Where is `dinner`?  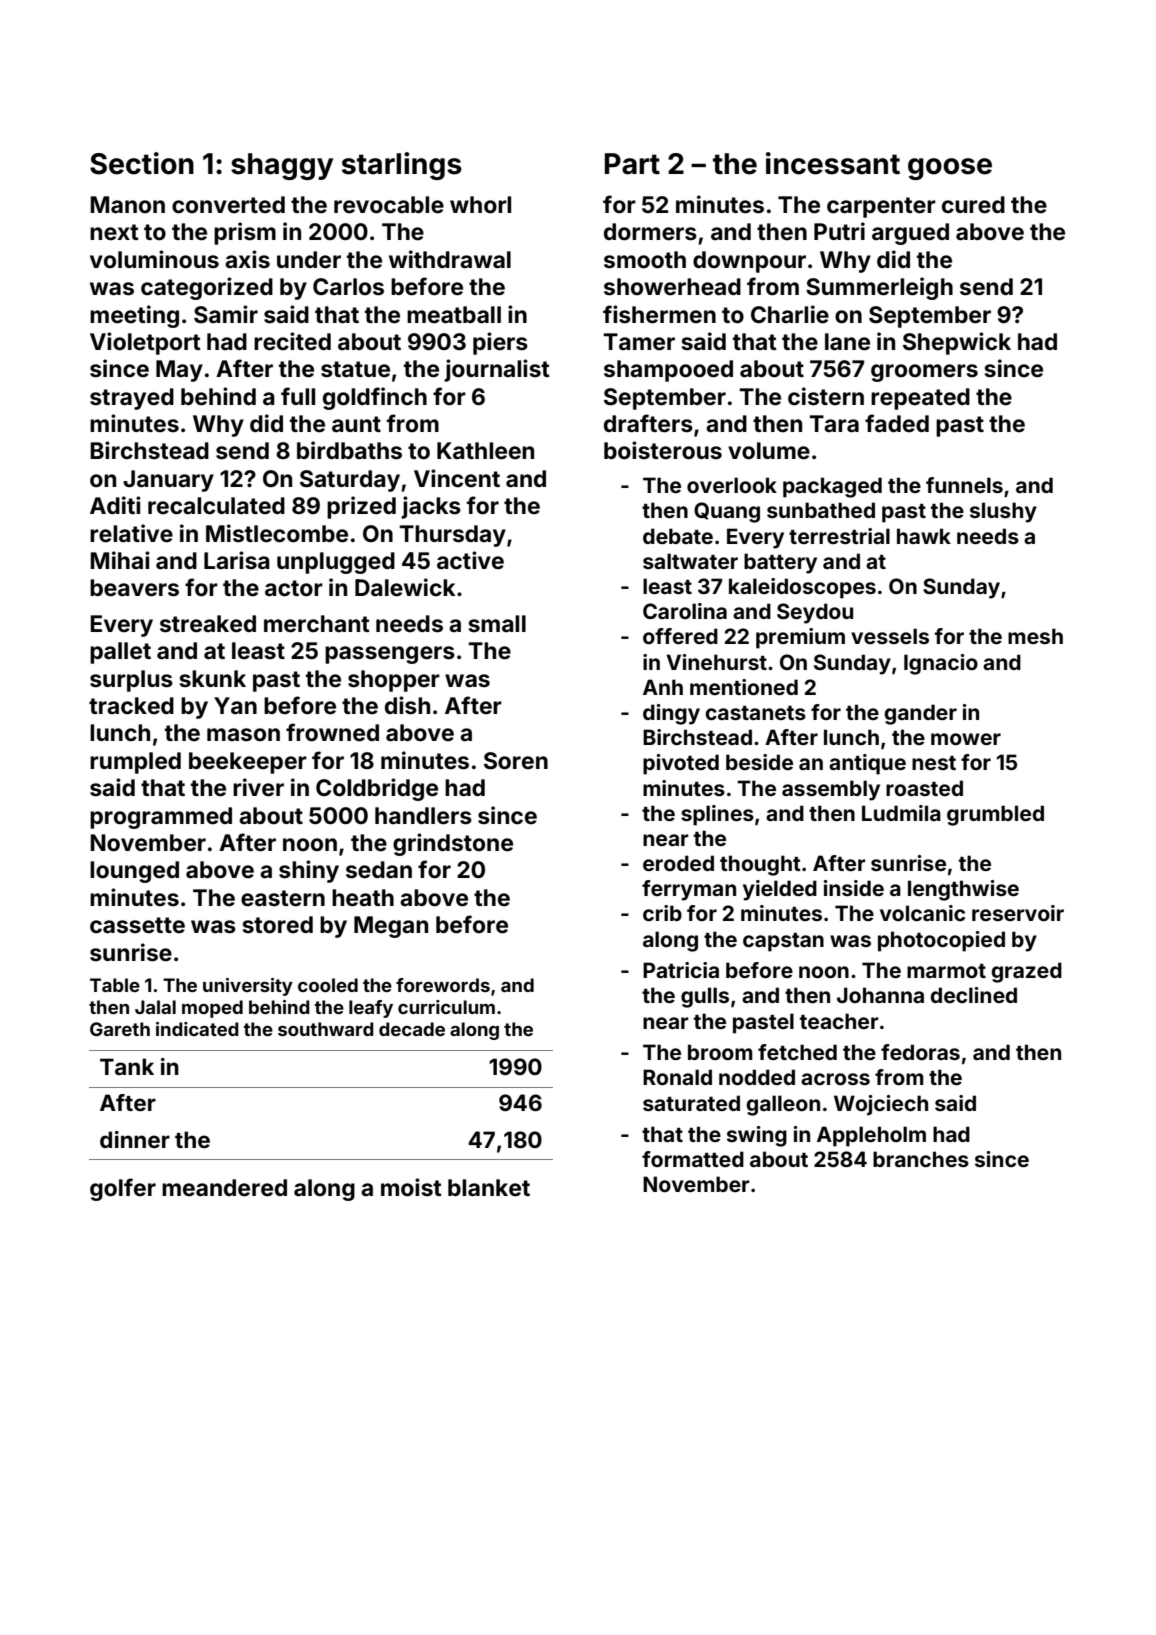
dinner is located at coordinates (135, 1139).
